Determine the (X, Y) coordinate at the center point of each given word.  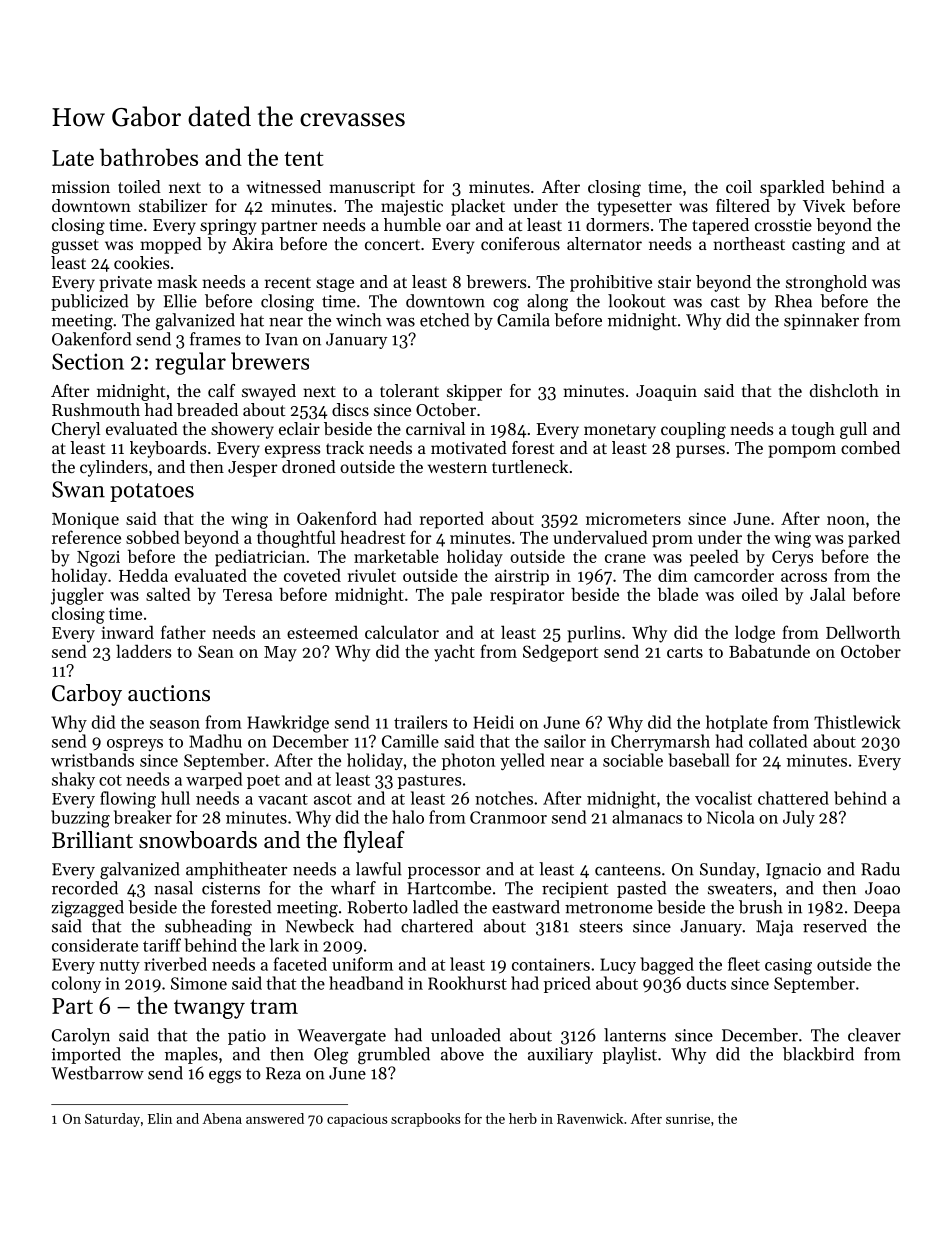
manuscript (372, 189)
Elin (160, 1118)
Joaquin (666, 393)
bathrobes (149, 157)
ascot (333, 799)
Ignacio (793, 871)
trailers (420, 722)
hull (175, 798)
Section (88, 361)
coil (739, 186)
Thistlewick (857, 722)
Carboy (87, 695)
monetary (620, 431)
